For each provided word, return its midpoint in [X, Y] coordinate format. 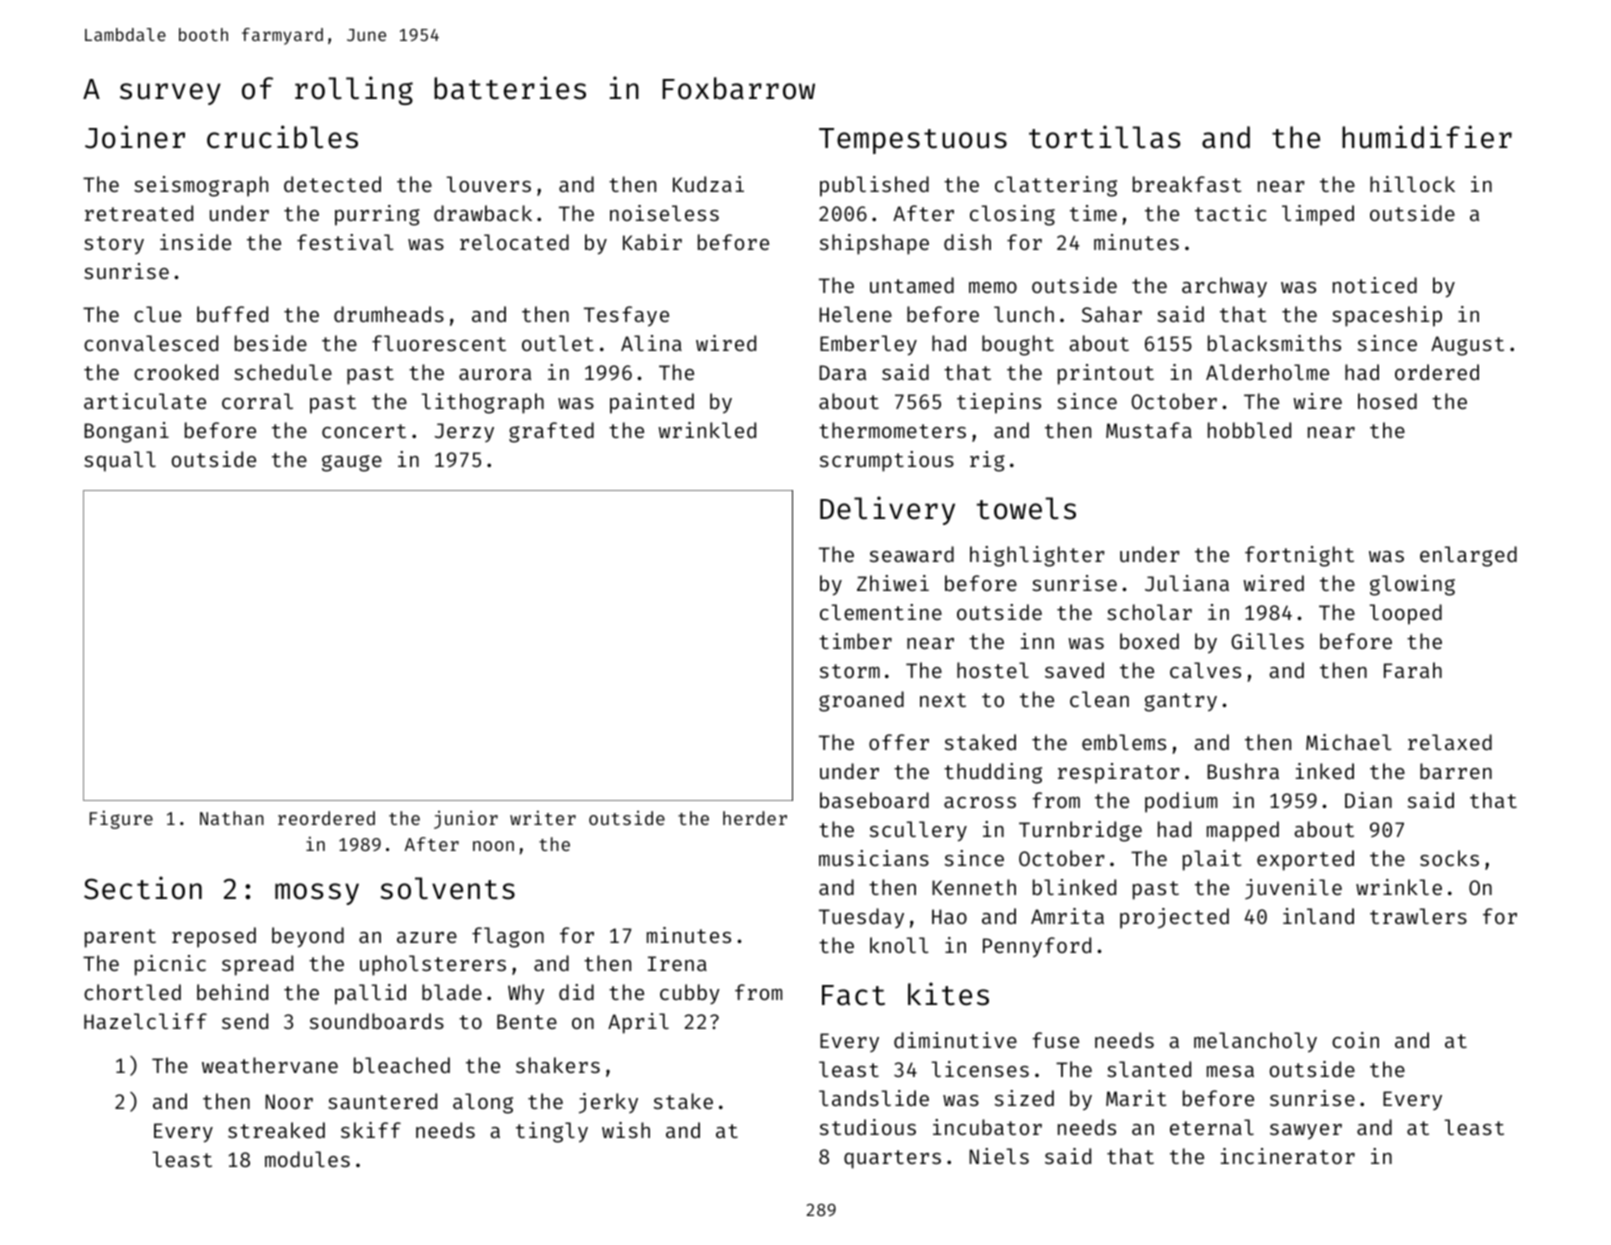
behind [232, 992]
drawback [483, 213]
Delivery [887, 510]
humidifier [1427, 137]
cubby [690, 994]
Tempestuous [913, 141]
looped [1406, 614]
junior [466, 820]
